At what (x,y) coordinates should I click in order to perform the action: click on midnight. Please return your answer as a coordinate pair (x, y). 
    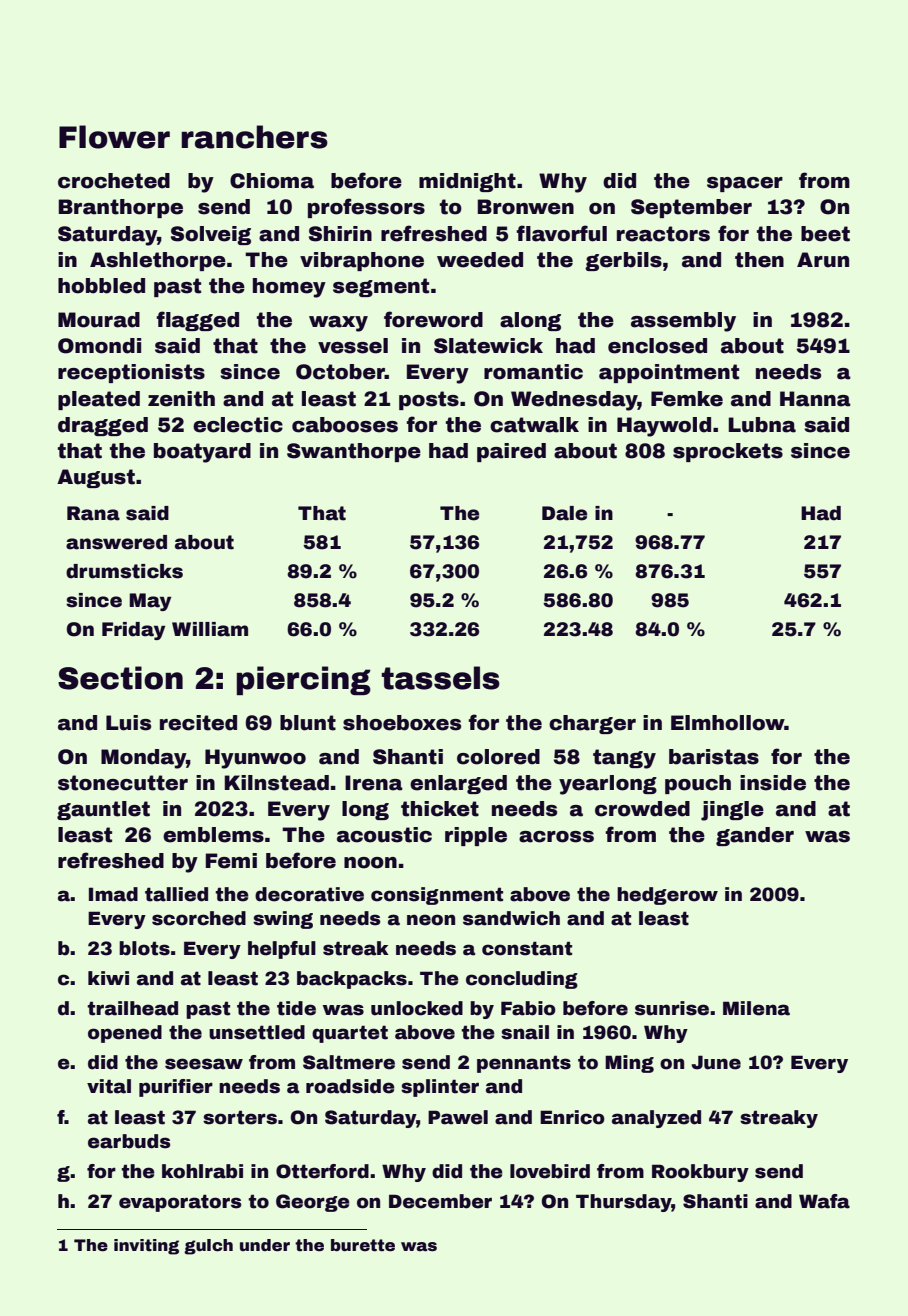
    Looking at the image, I should click on (467, 182).
